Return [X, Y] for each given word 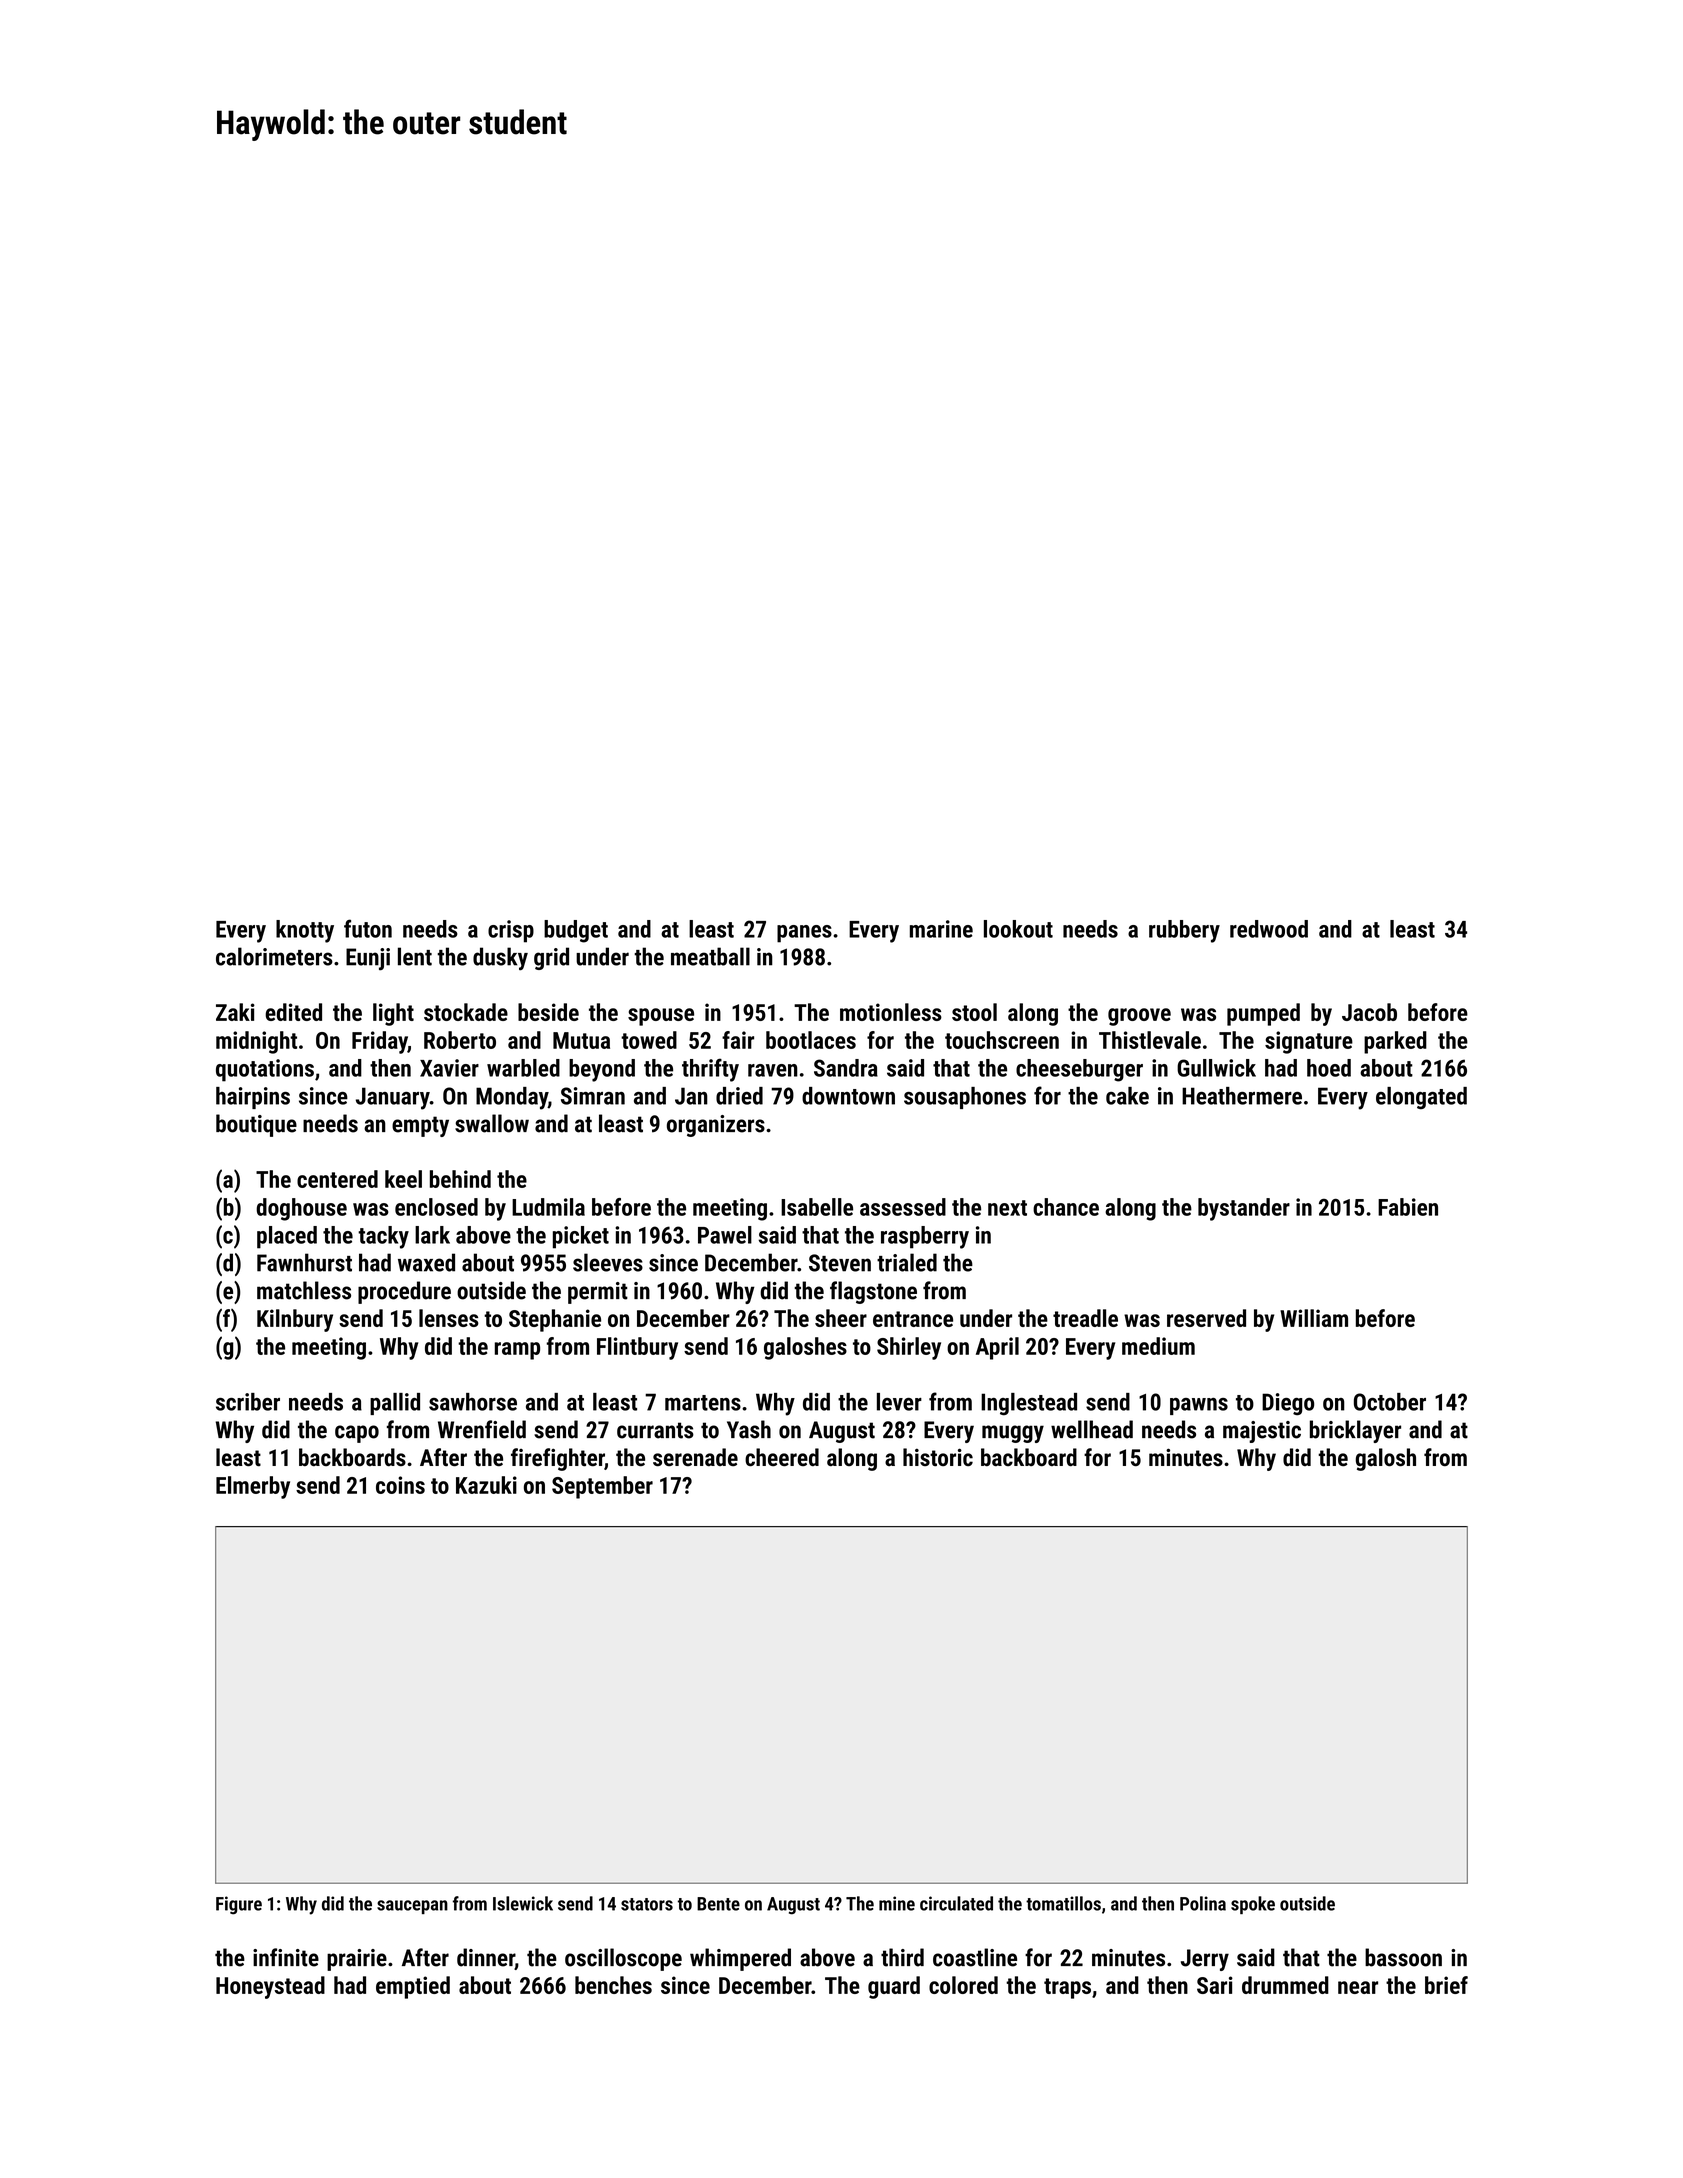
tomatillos [1063, 1903]
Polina [1203, 1903]
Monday [512, 1098]
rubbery [1184, 931]
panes [804, 934]
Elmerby [253, 1487]
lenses [449, 1318]
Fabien [1408, 1207]
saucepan [412, 1907]
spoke [1253, 1905]
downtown [848, 1096]
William [1314, 1318]
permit [598, 1293]
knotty [305, 931]
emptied [413, 1987]
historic [938, 1457]
